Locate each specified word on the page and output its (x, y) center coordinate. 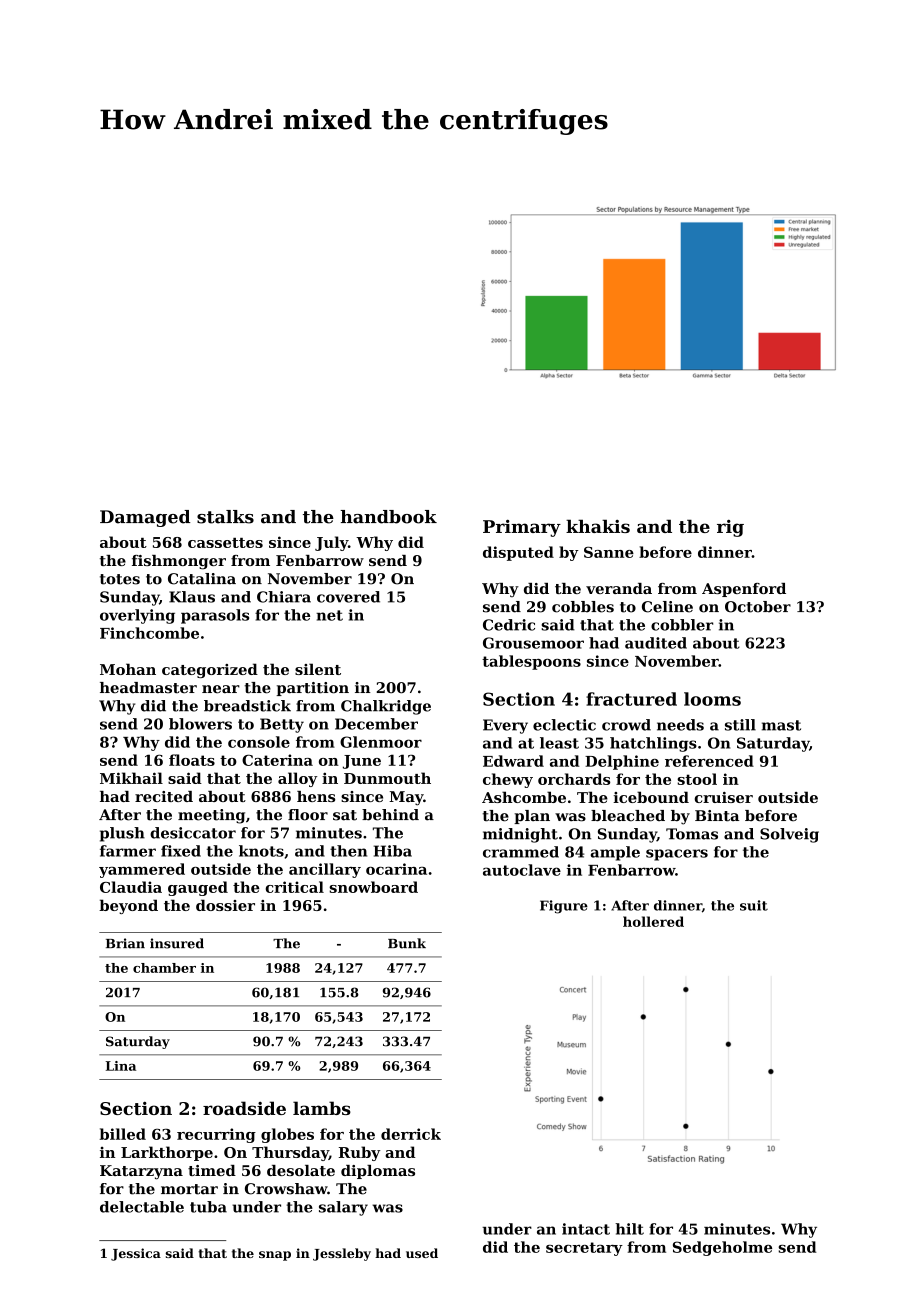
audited (656, 643)
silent (318, 669)
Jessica (136, 1254)
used (422, 1253)
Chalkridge (386, 707)
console (259, 742)
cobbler (682, 625)
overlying (137, 616)
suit (754, 905)
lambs (322, 1108)
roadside (244, 1108)
